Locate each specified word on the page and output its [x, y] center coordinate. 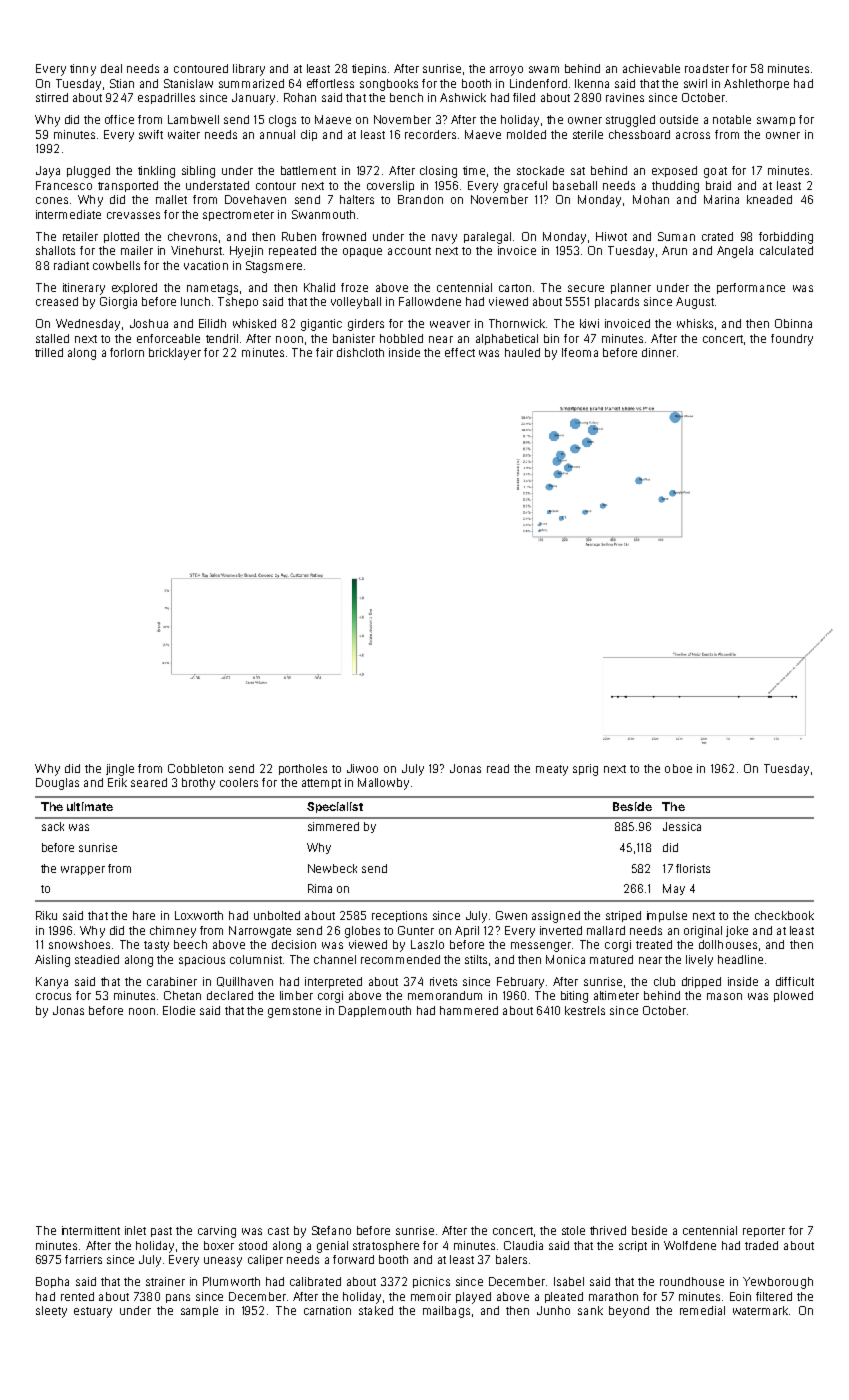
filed [524, 97]
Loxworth [199, 915]
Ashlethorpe [756, 84]
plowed [793, 996]
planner [631, 288]
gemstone [294, 1012]
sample [199, 1311]
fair [324, 352]
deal [111, 68]
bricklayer [175, 354]
